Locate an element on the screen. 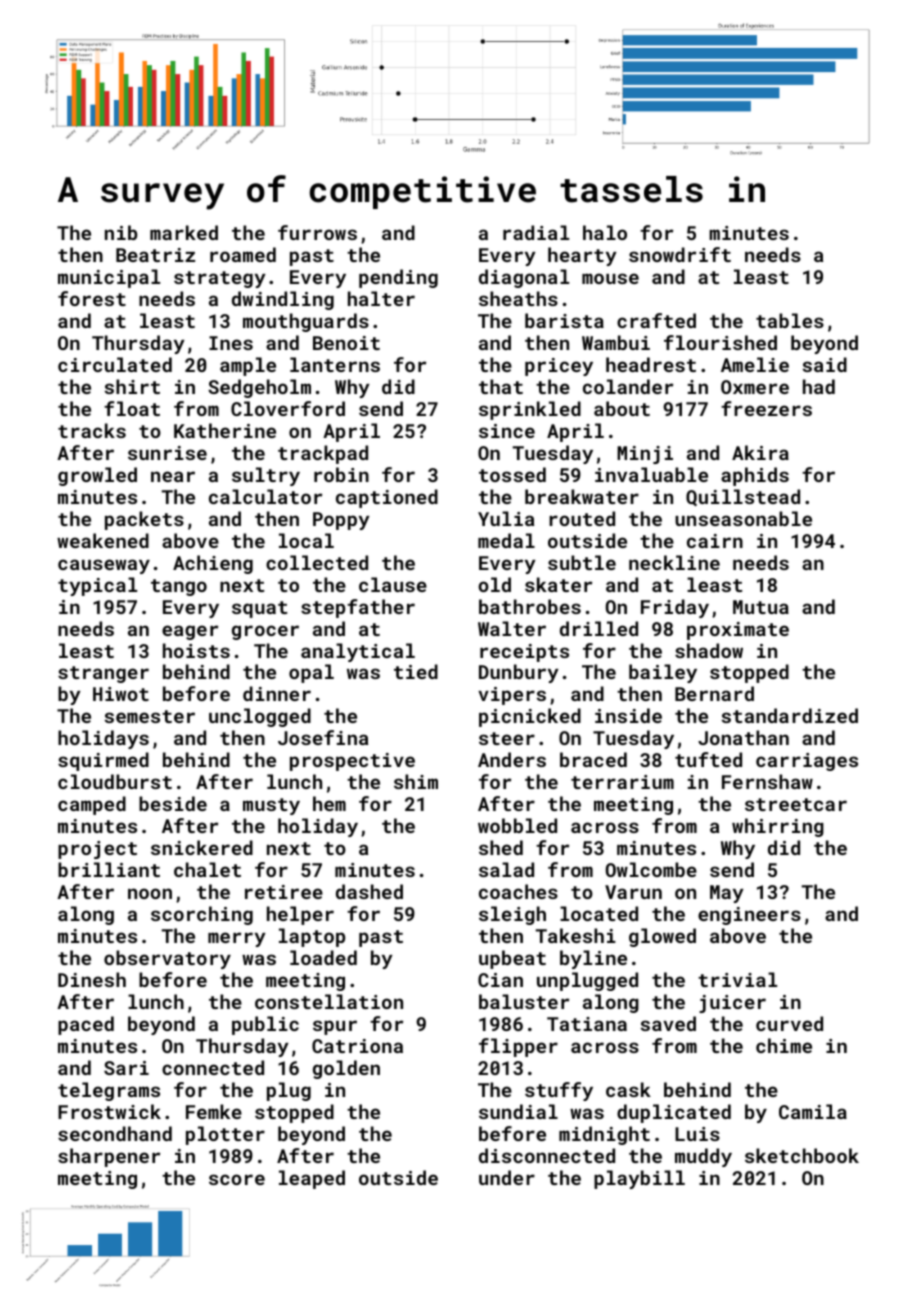  Mutua is located at coordinates (761, 607).
